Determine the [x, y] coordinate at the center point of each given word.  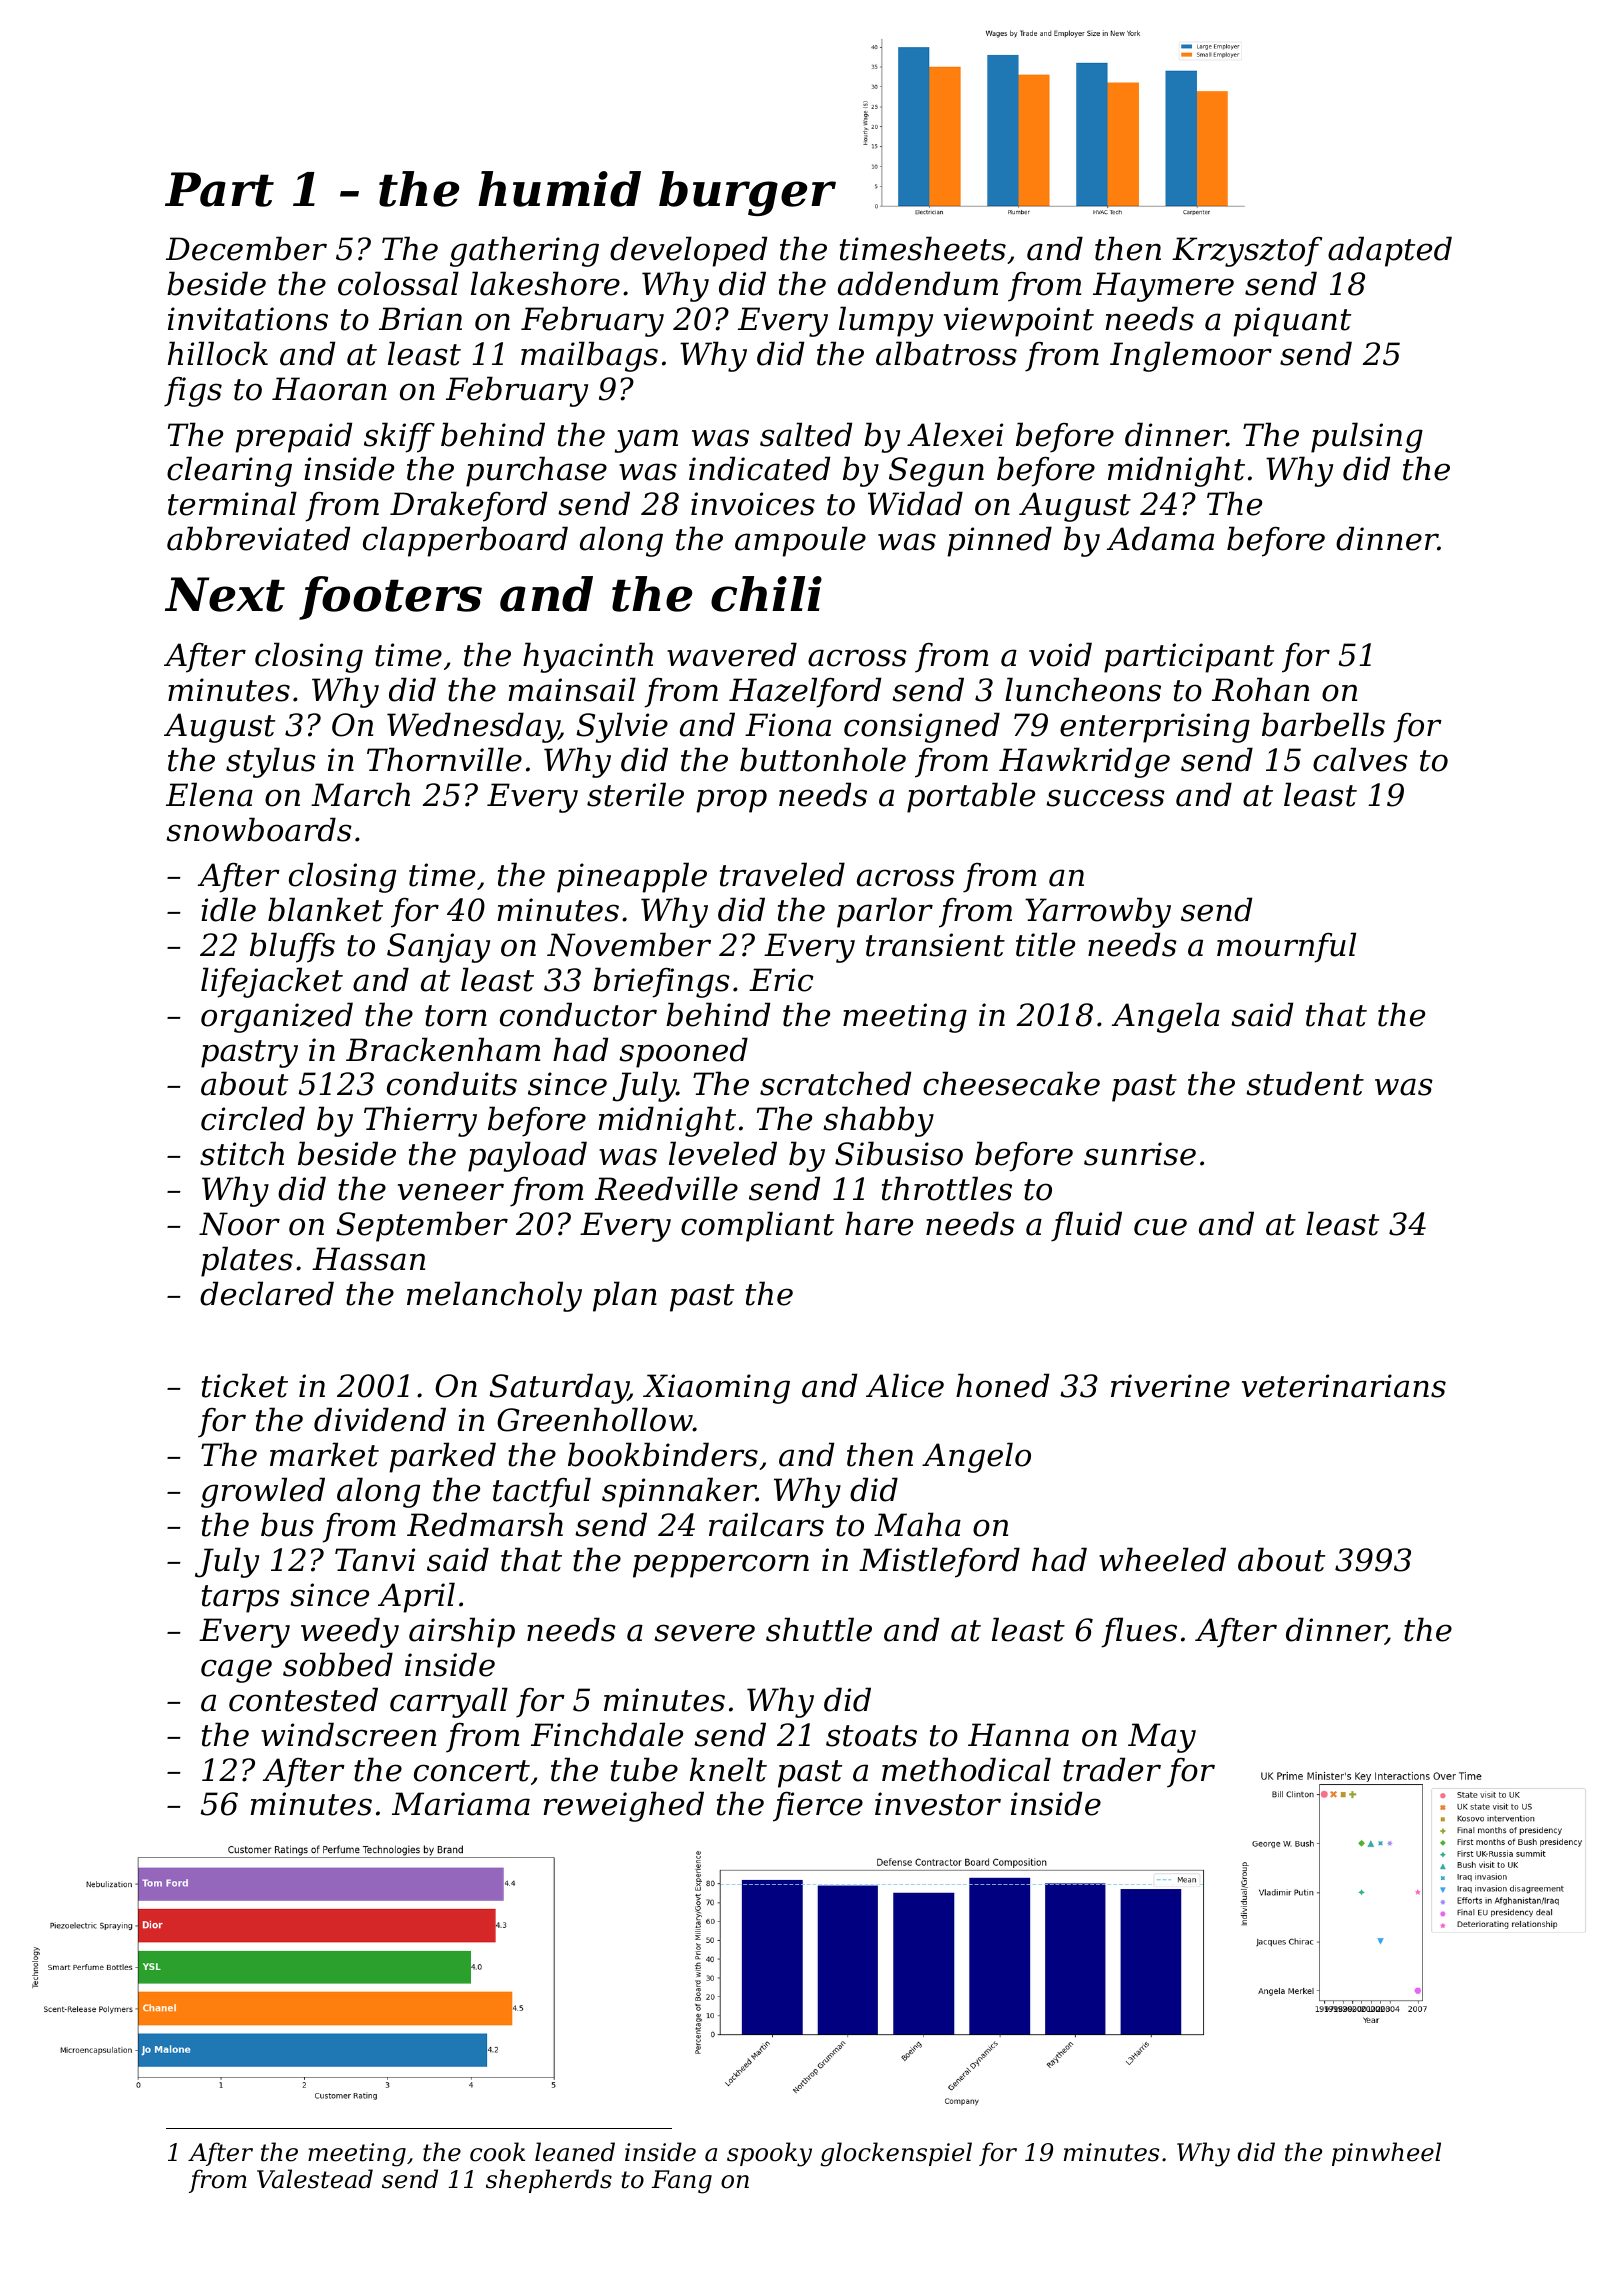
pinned [999, 541]
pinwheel [1386, 2154]
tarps [241, 1599]
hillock [218, 353]
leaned [575, 2152]
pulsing [1367, 437]
